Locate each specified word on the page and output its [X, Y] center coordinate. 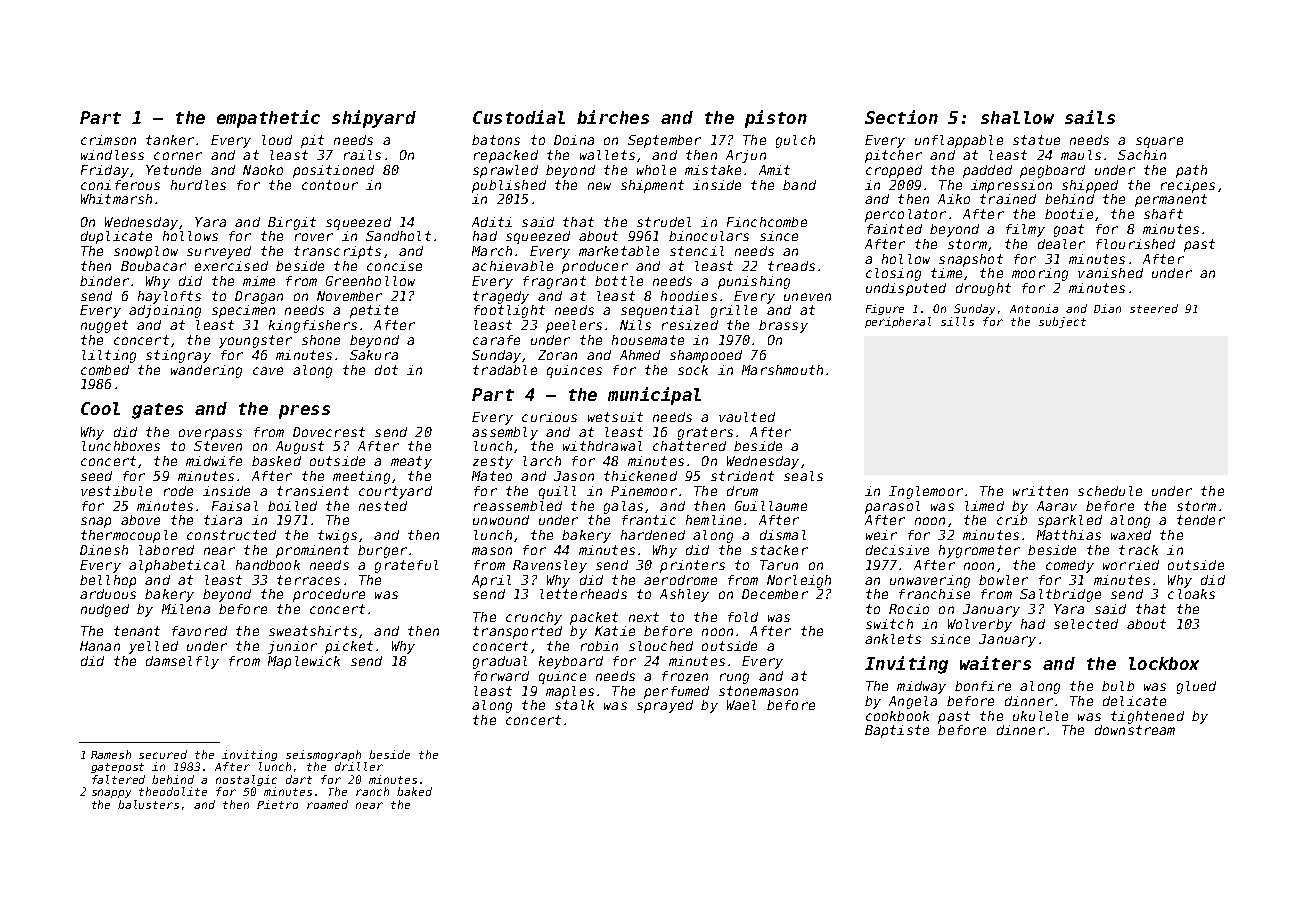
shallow [1017, 117]
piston [776, 119]
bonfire [983, 686]
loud [277, 140]
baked [414, 791]
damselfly [182, 662]
